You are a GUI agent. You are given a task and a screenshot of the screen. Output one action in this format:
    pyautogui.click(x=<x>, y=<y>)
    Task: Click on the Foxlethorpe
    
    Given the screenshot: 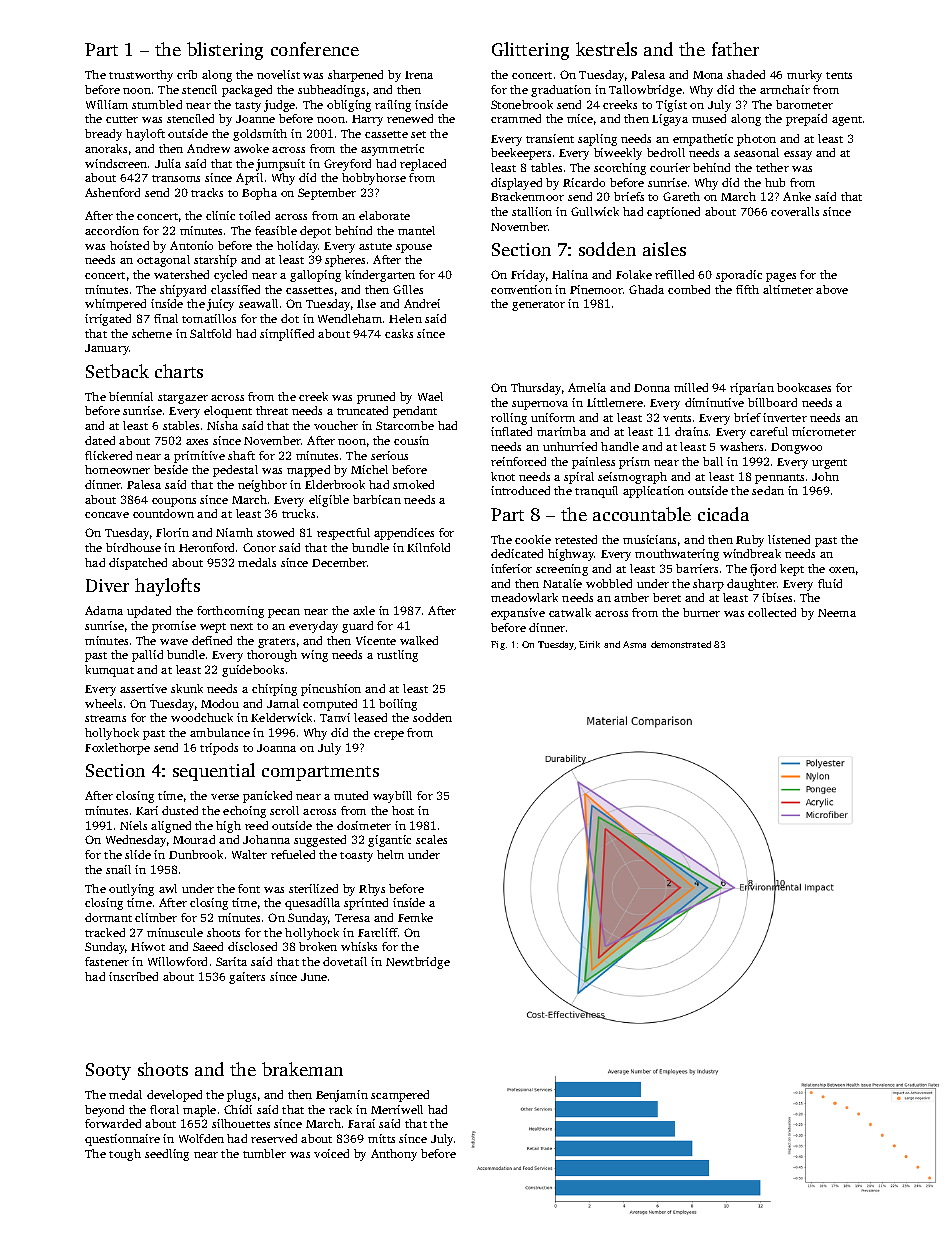 What is the action you would take?
    pyautogui.click(x=117, y=749)
